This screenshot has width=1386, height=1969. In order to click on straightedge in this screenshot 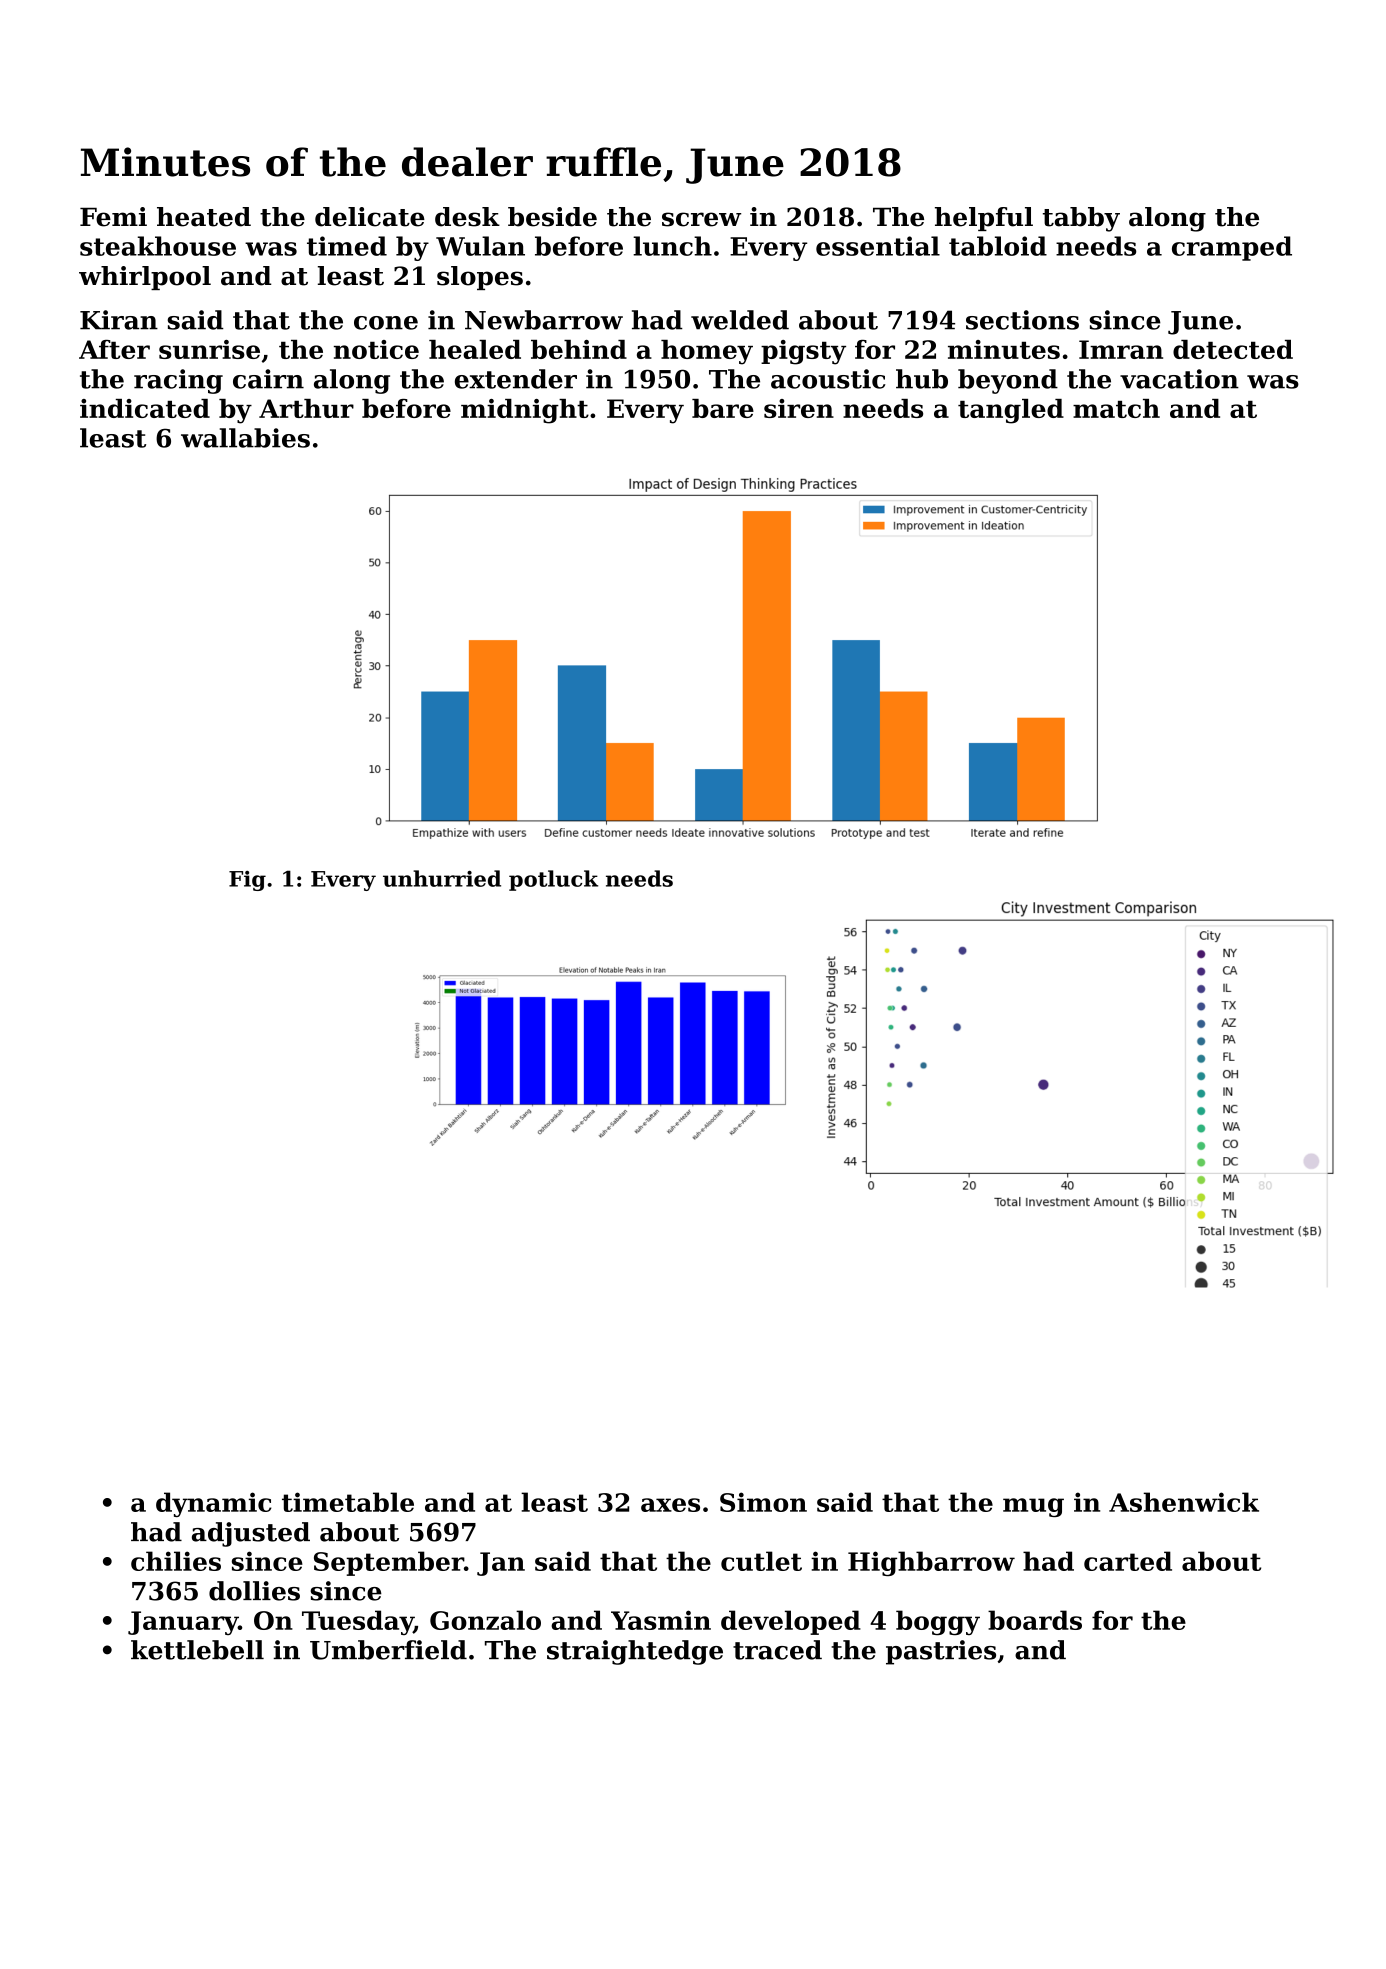, I will do `click(635, 1652)`.
